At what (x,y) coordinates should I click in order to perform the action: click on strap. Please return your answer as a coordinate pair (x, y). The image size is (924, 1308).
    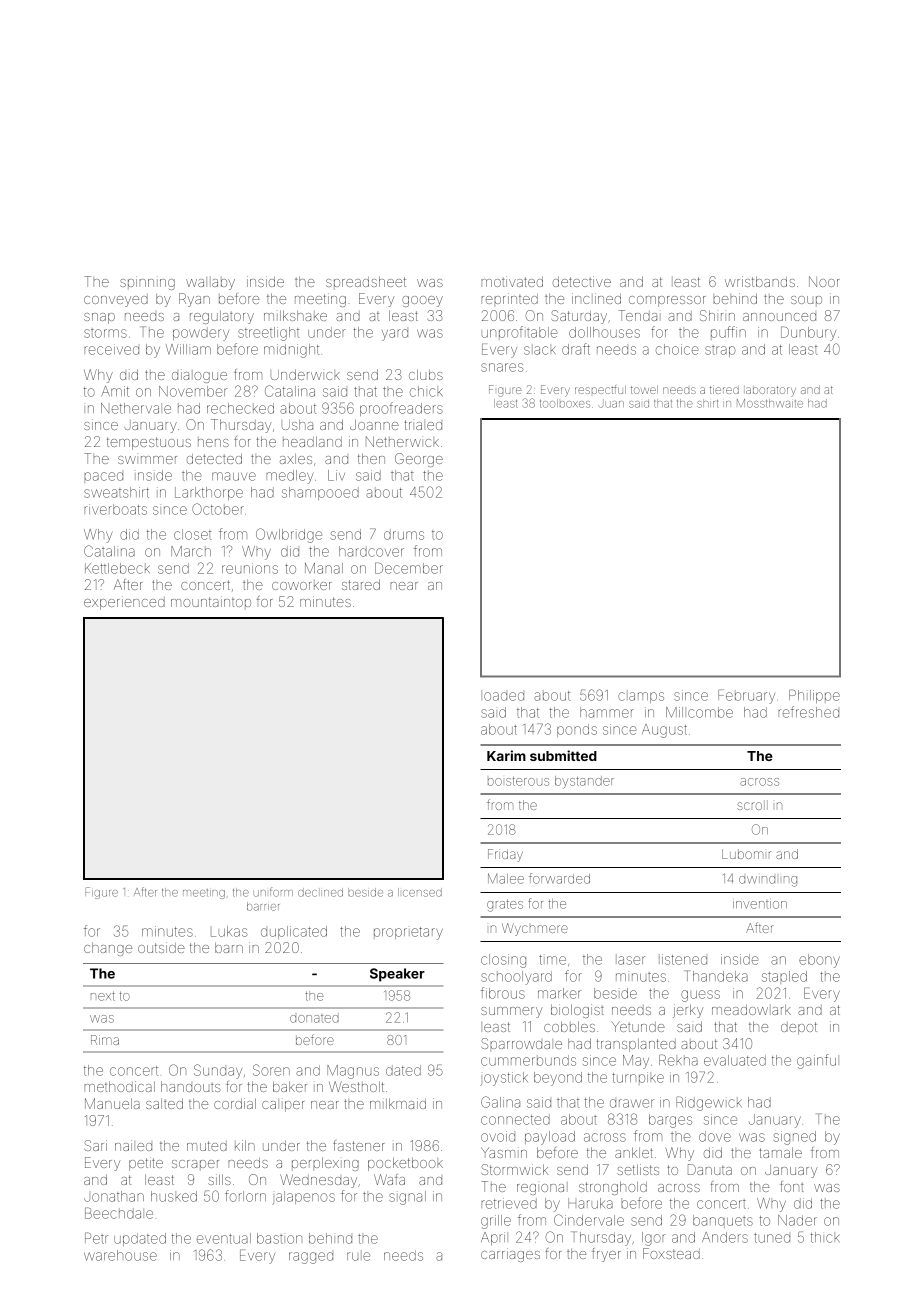
    Looking at the image, I should click on (720, 351).
